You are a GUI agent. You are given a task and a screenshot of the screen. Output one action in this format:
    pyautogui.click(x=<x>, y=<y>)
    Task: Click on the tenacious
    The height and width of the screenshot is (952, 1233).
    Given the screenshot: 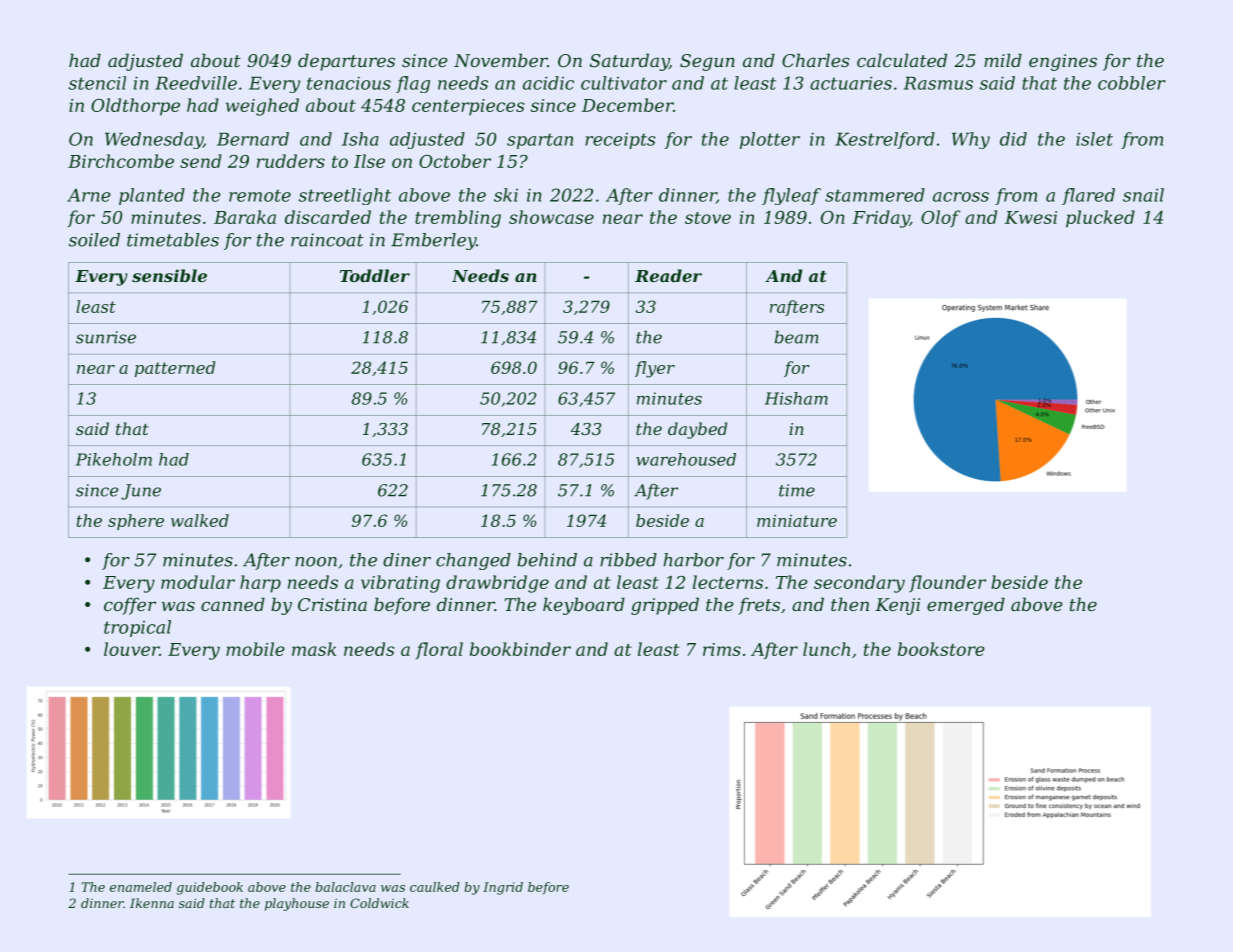 What is the action you would take?
    pyautogui.click(x=349, y=83)
